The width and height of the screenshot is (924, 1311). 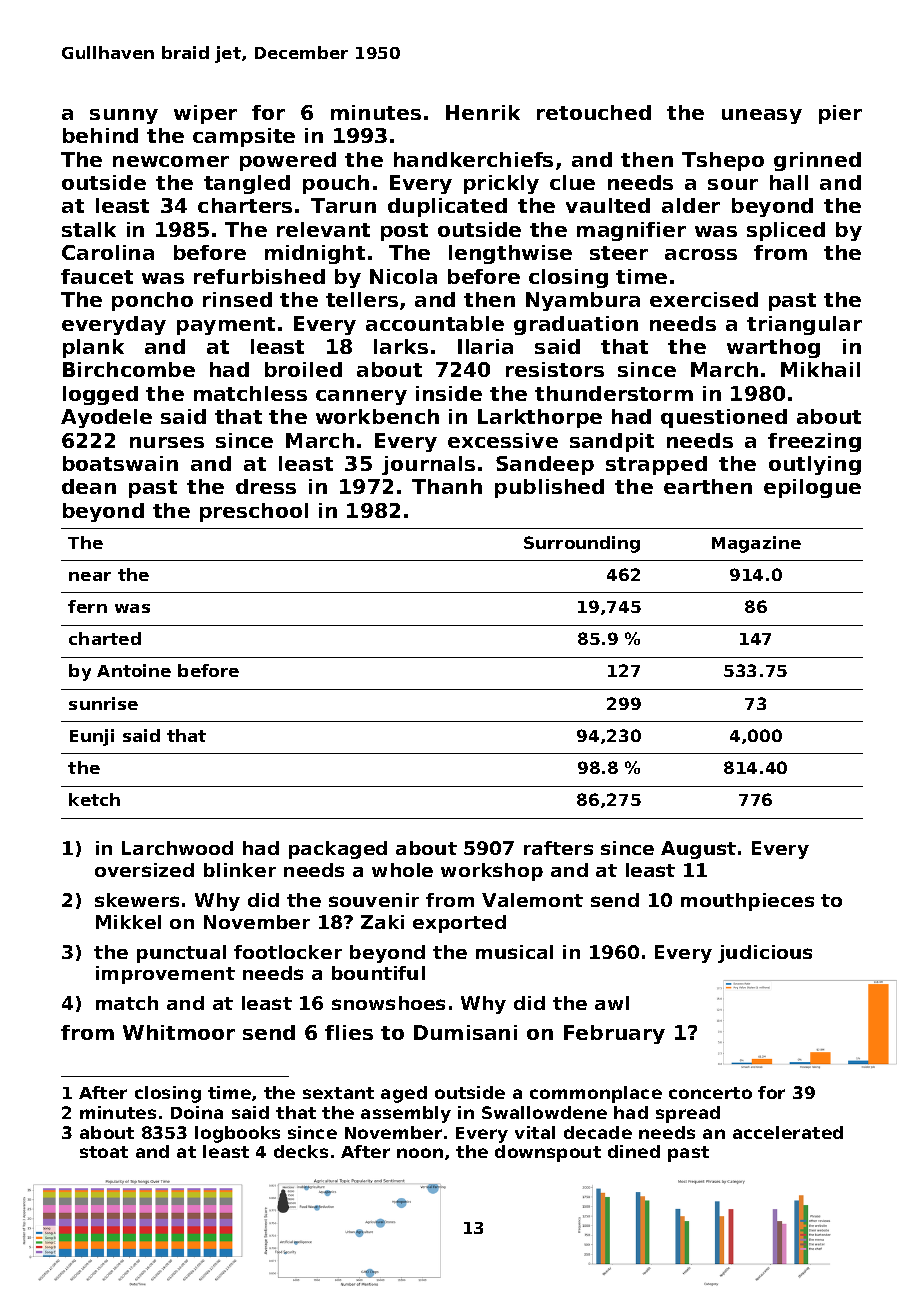 What do you see at coordinates (532, 900) in the screenshot?
I see `Valemont` at bounding box center [532, 900].
